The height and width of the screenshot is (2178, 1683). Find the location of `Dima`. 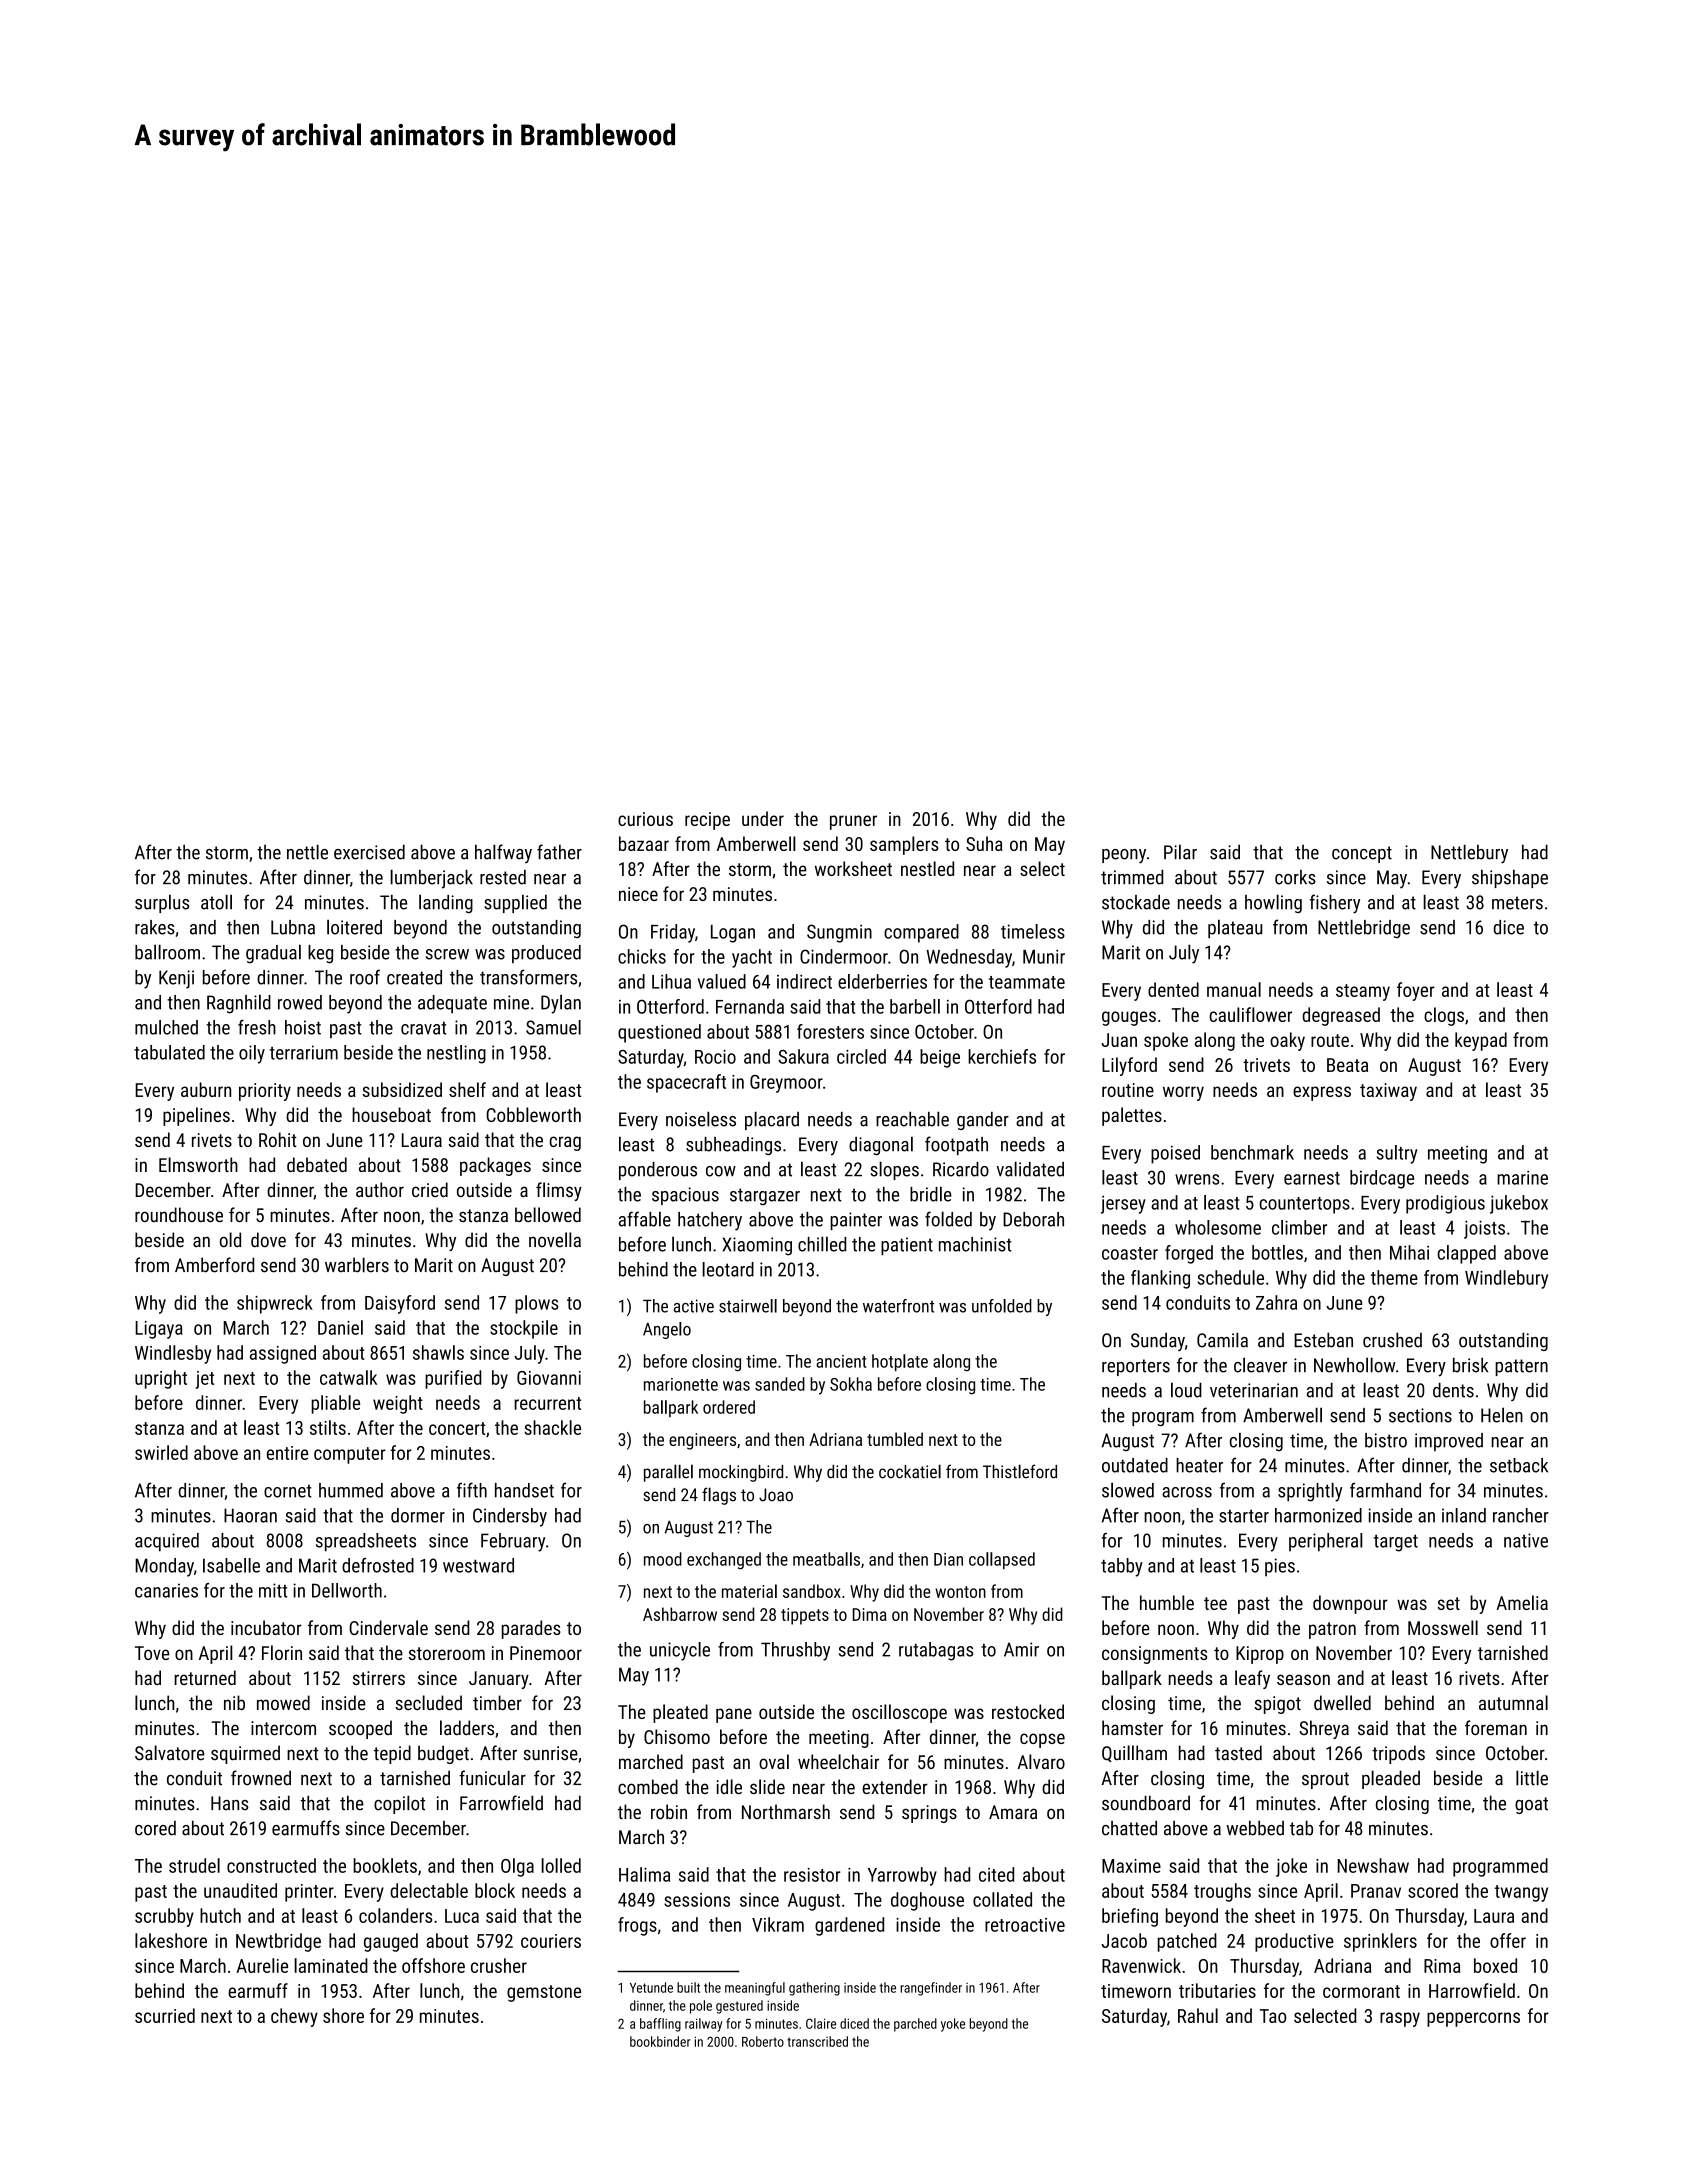

Dima is located at coordinates (870, 1614).
